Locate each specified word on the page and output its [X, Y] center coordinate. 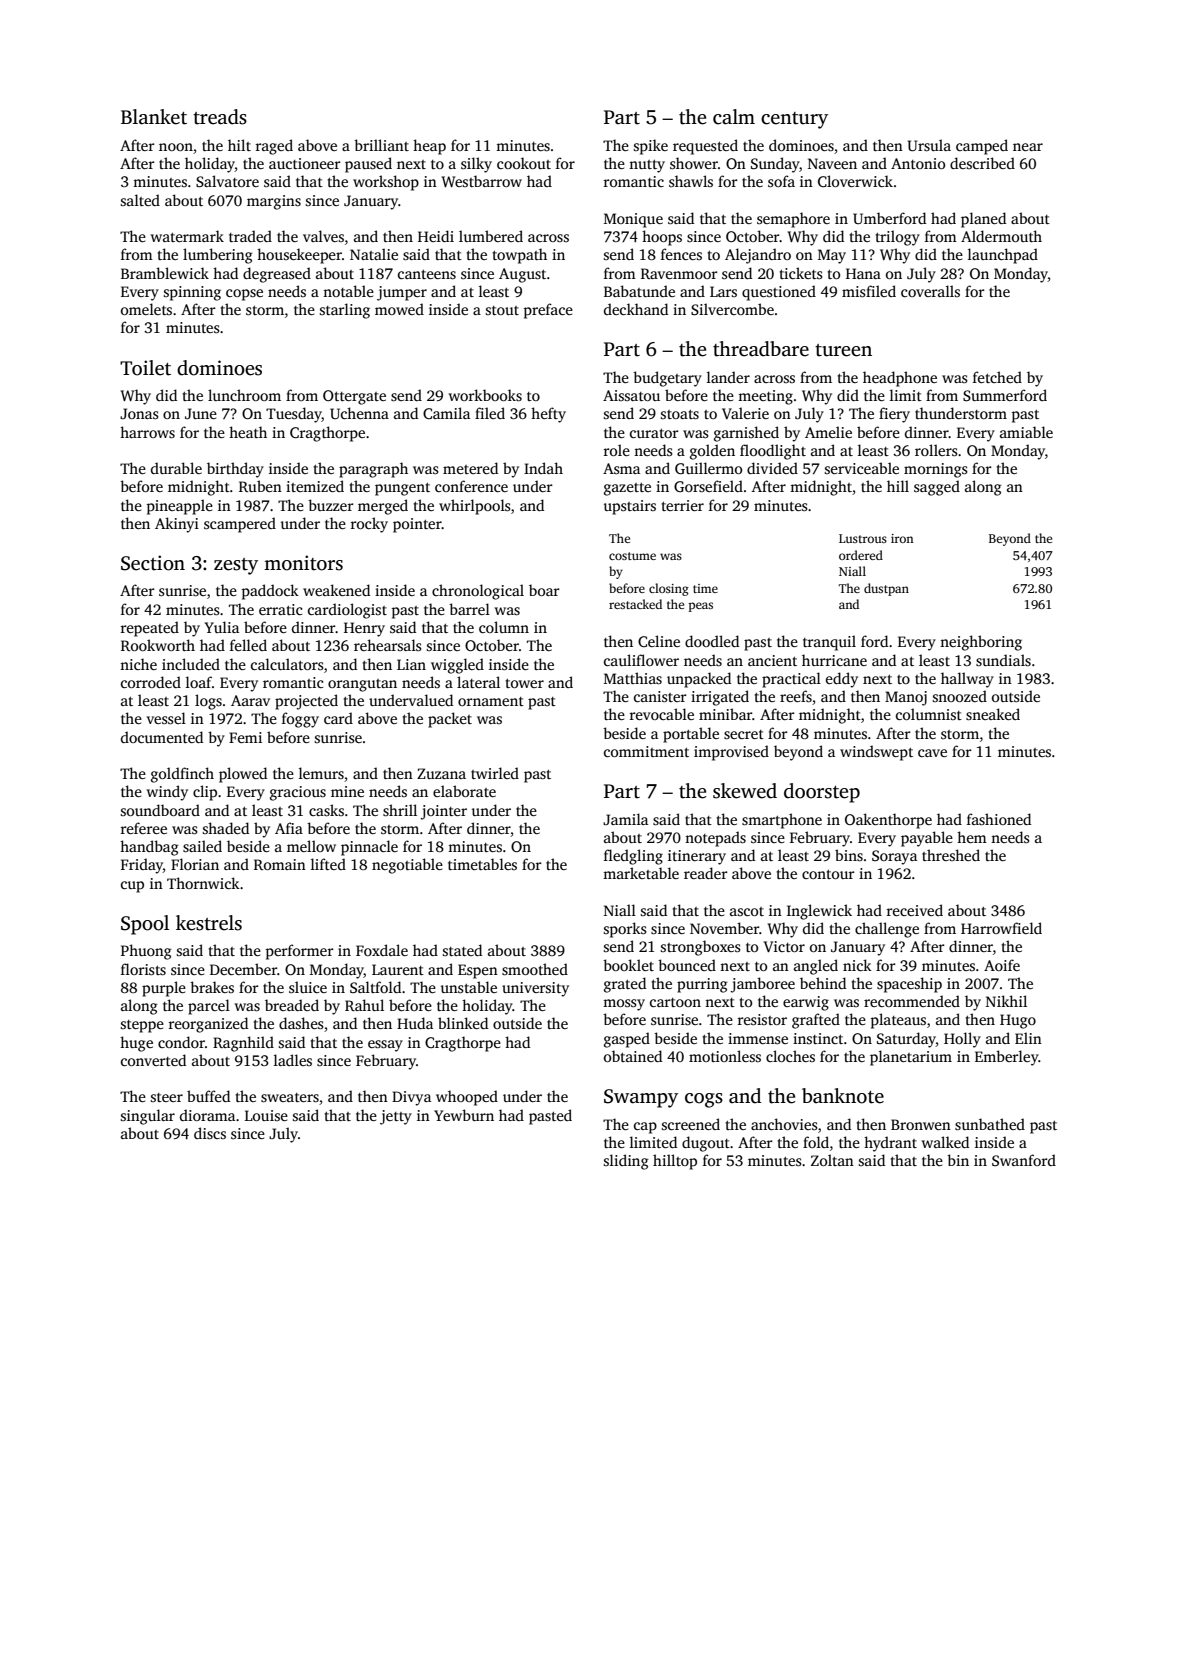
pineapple [180, 507]
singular [148, 1117]
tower [525, 683]
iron [902, 538]
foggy [300, 720]
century [794, 120]
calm [734, 117]
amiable [1026, 432]
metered [470, 468]
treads [220, 117]
